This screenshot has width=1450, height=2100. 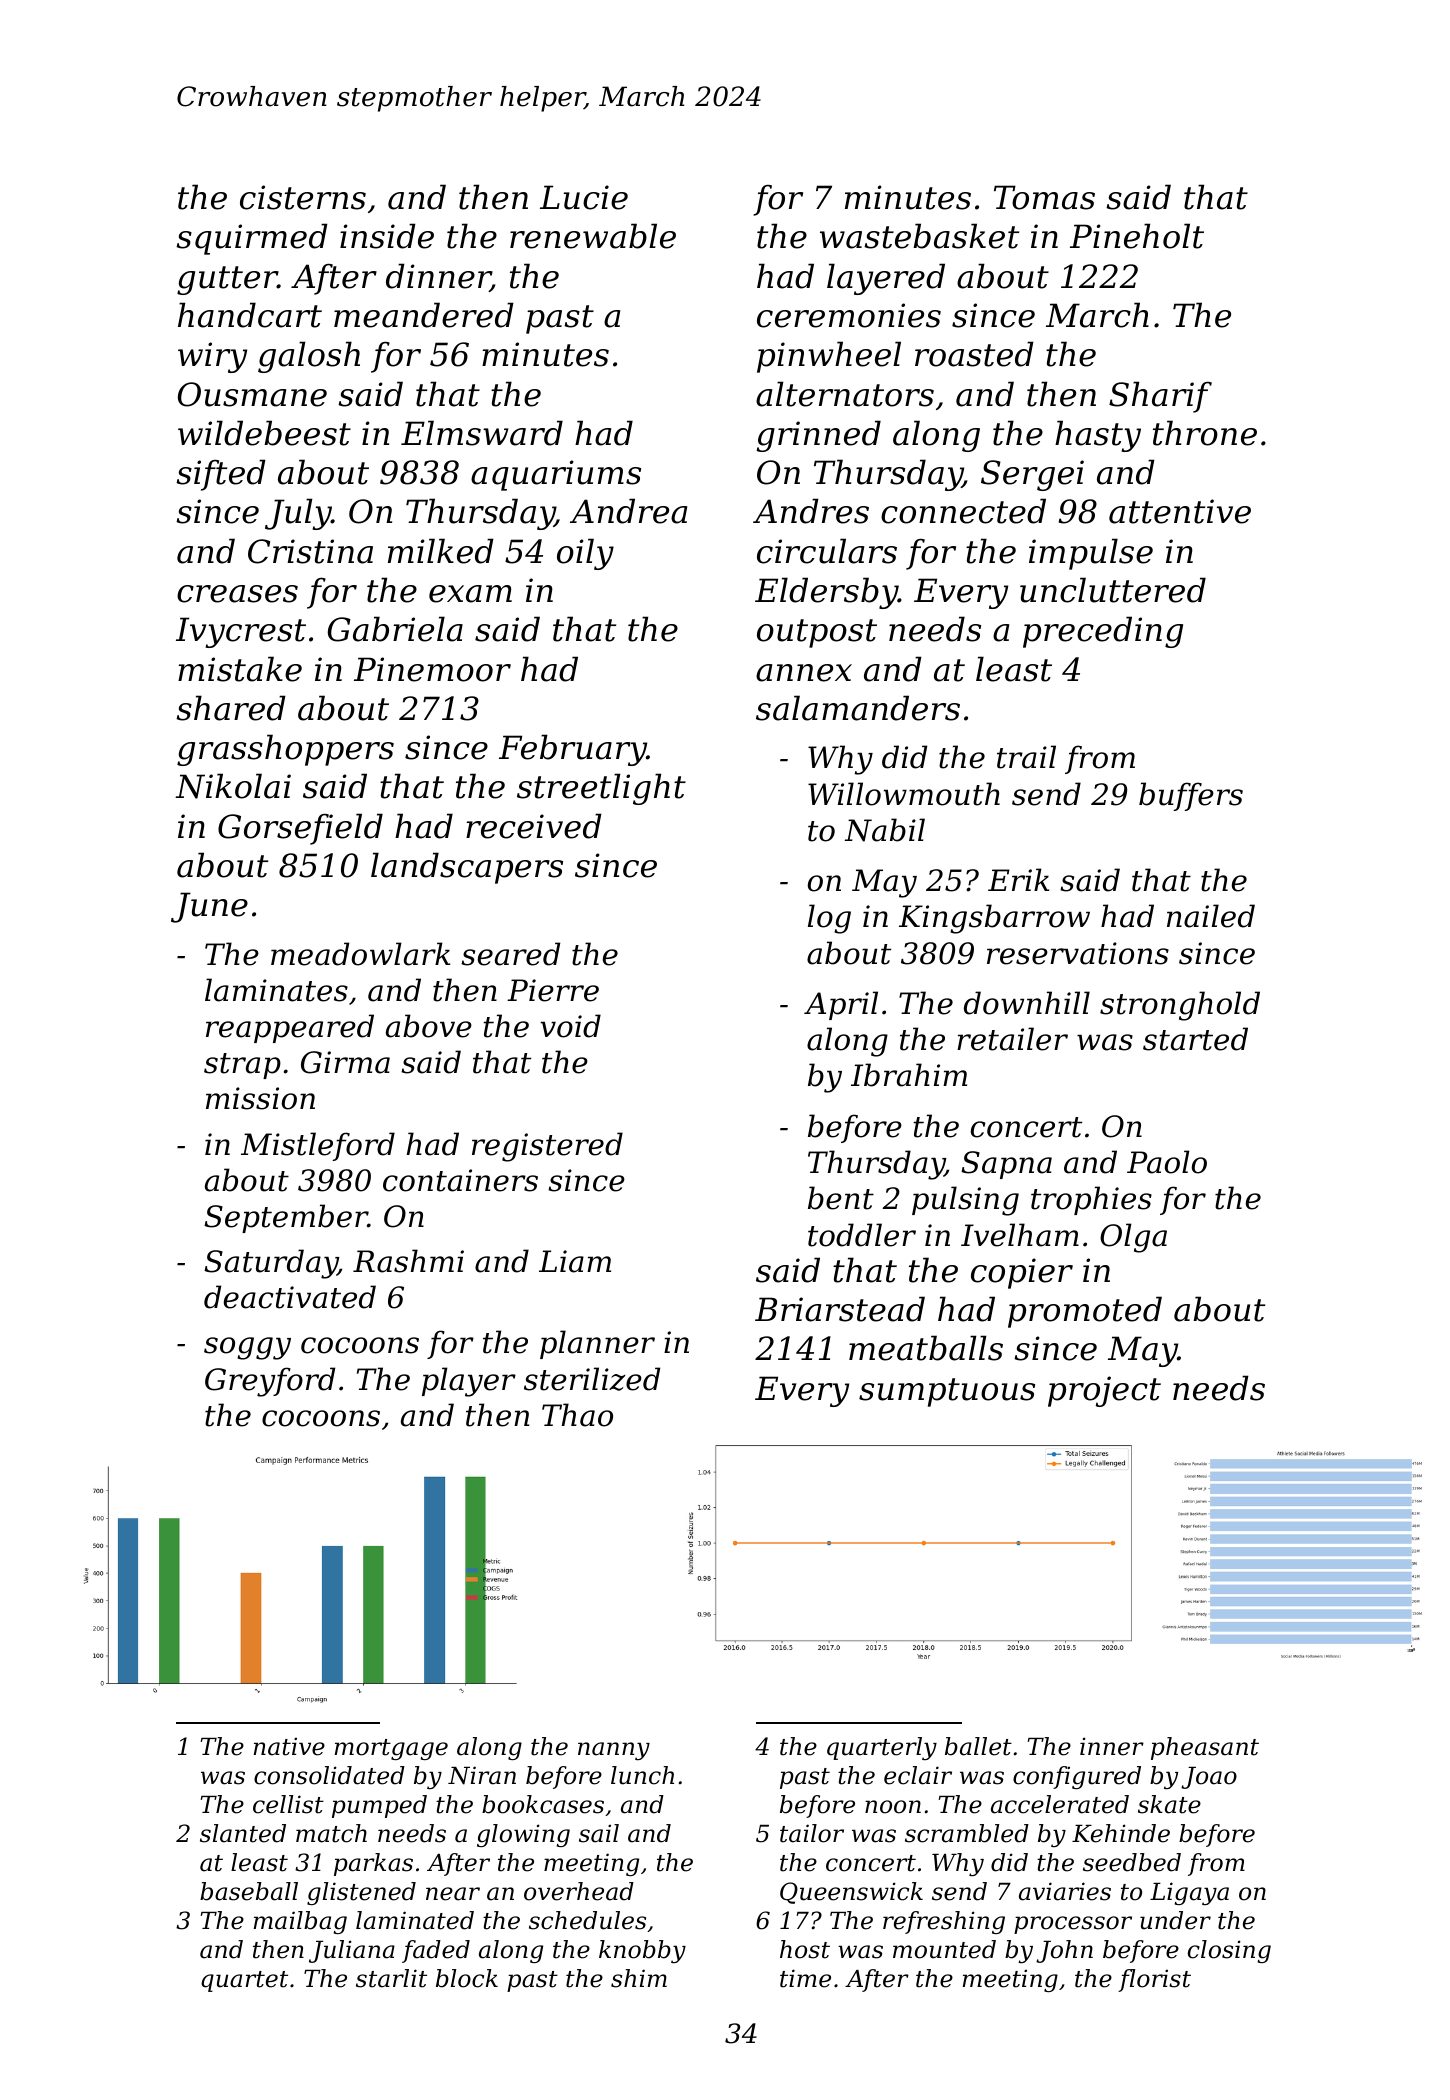 I want to click on Liam, so click(x=575, y=1261).
